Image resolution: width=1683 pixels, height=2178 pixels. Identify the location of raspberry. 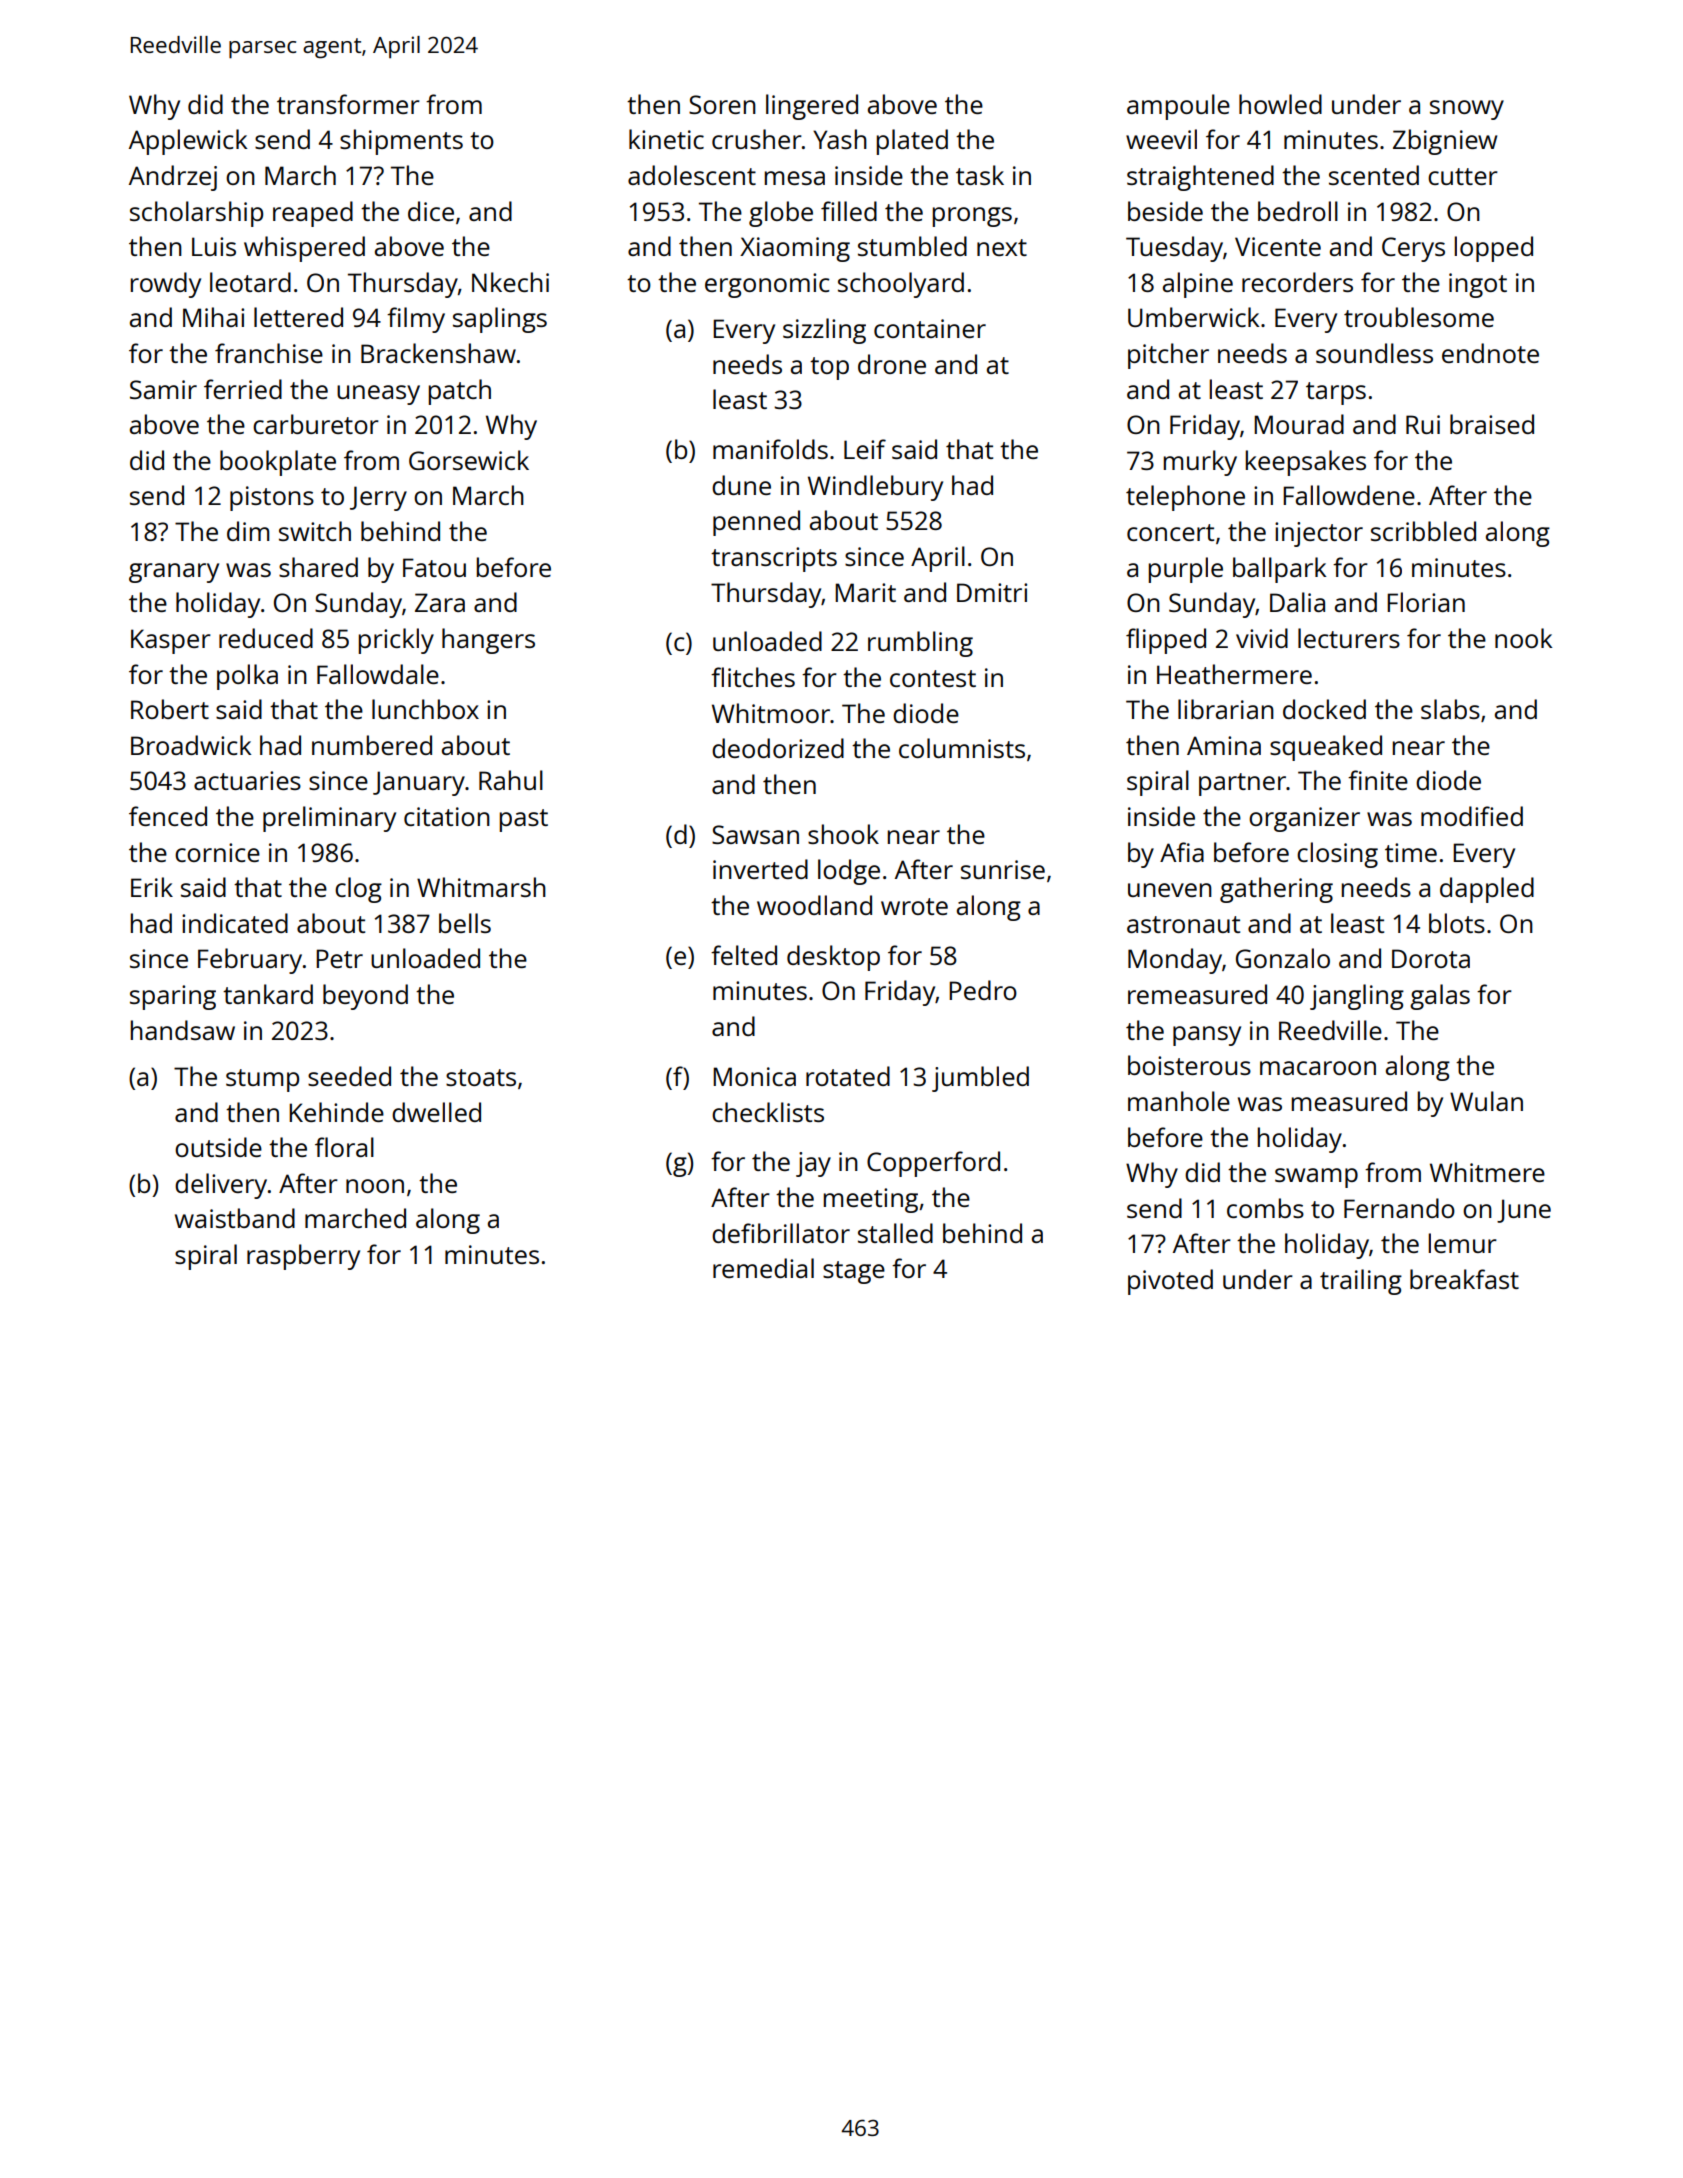
(303, 1257).
